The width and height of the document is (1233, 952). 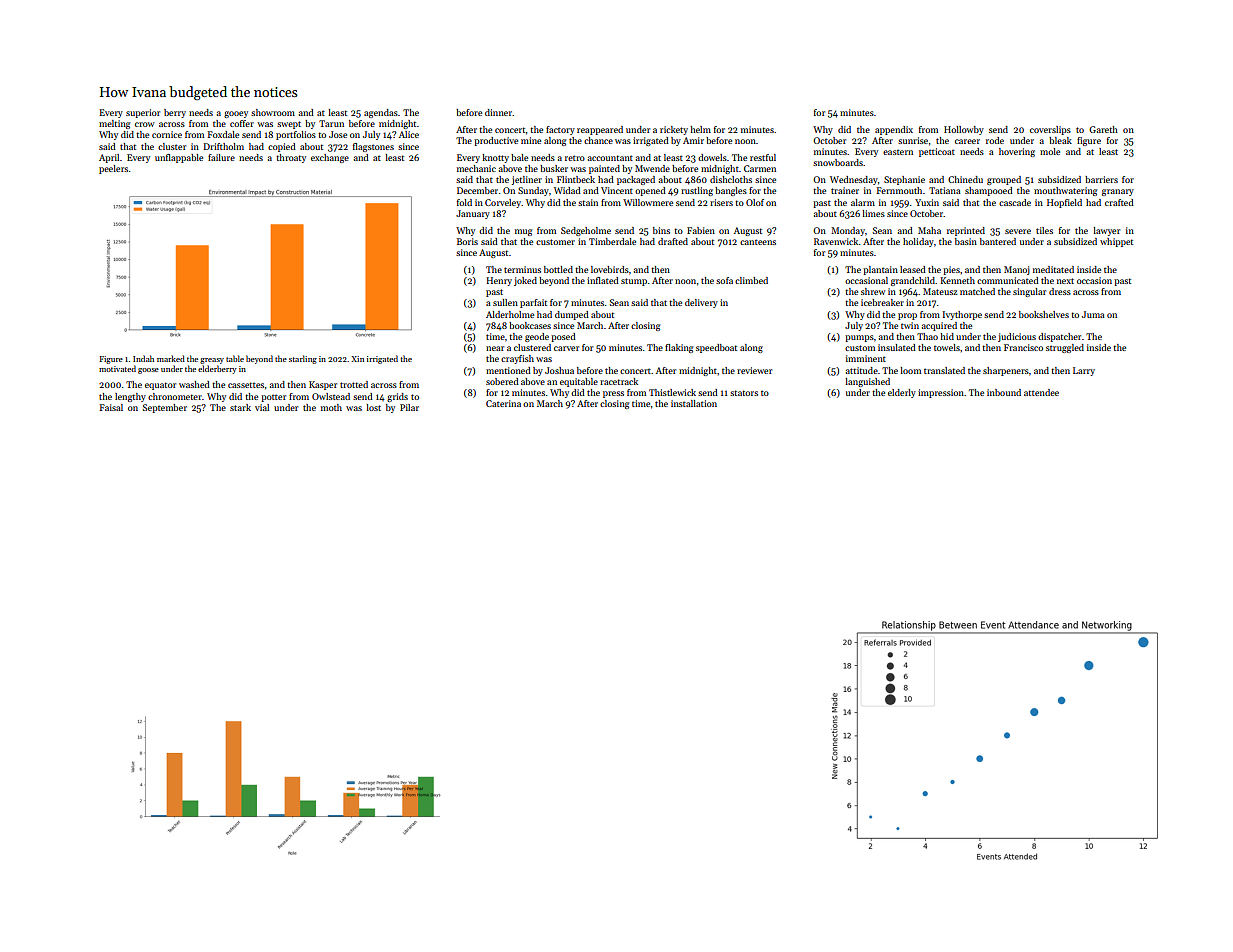 What do you see at coordinates (503, 403) in the document?
I see `Caterina` at bounding box center [503, 403].
